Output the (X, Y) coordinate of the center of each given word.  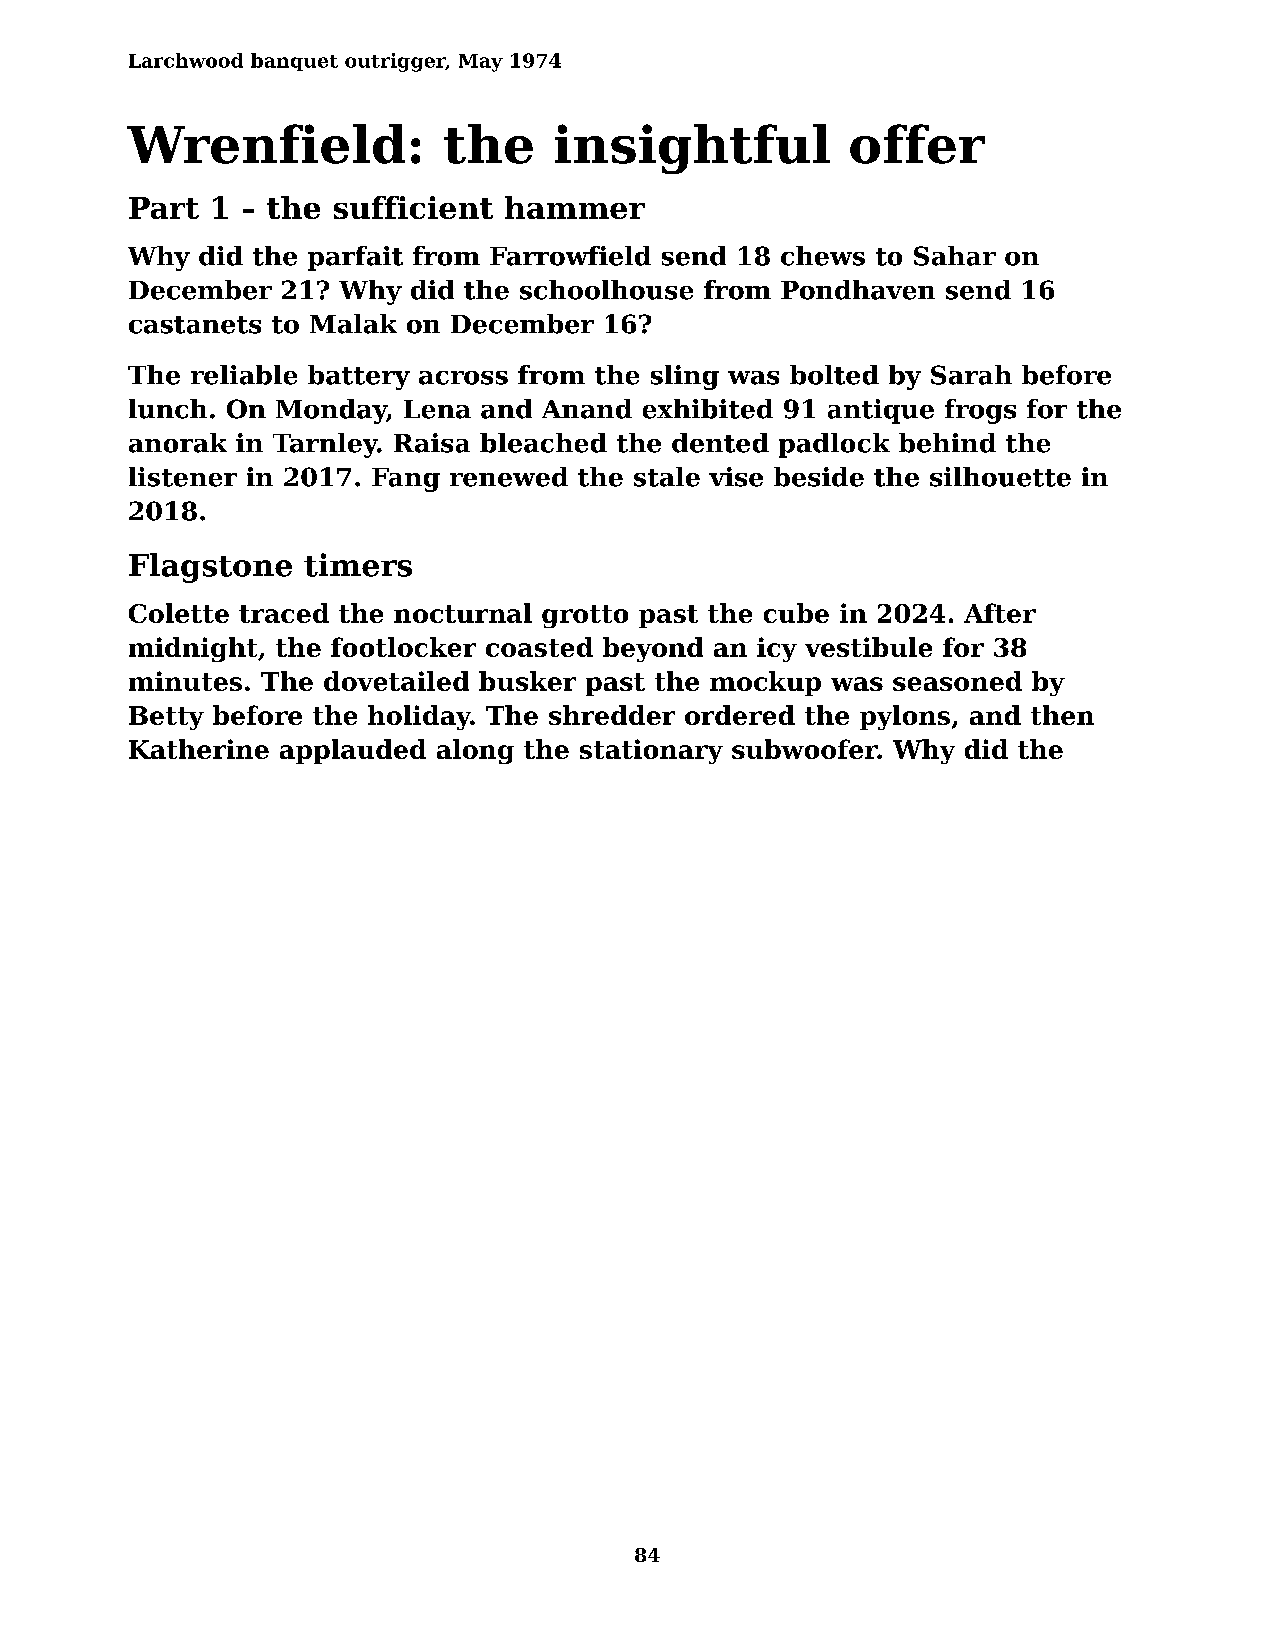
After (1000, 613)
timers (358, 565)
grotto (585, 616)
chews (823, 256)
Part (164, 208)
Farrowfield (570, 256)
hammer (575, 207)
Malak (353, 324)
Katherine (199, 749)
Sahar (955, 256)
